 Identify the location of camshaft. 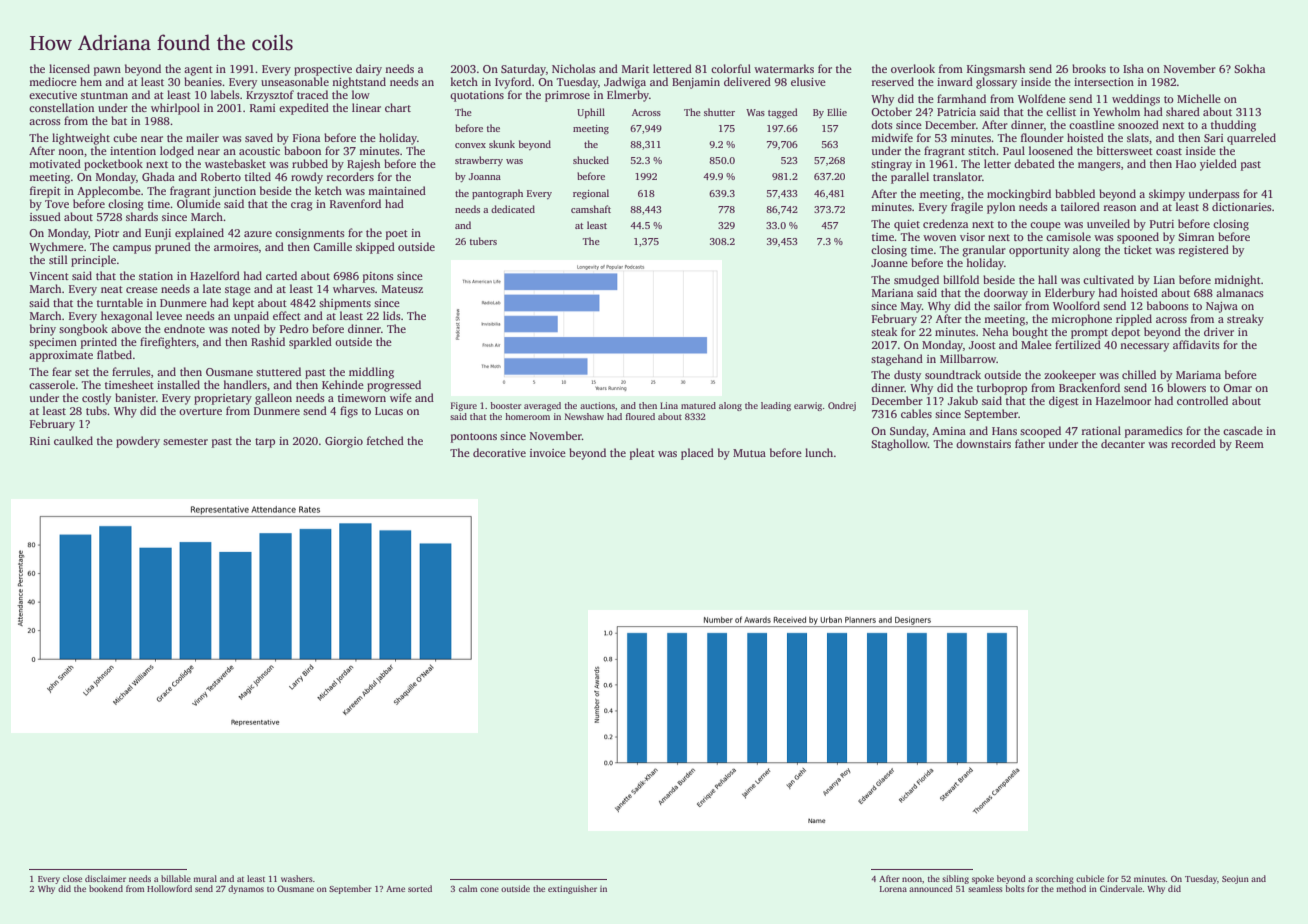
(591, 209).
